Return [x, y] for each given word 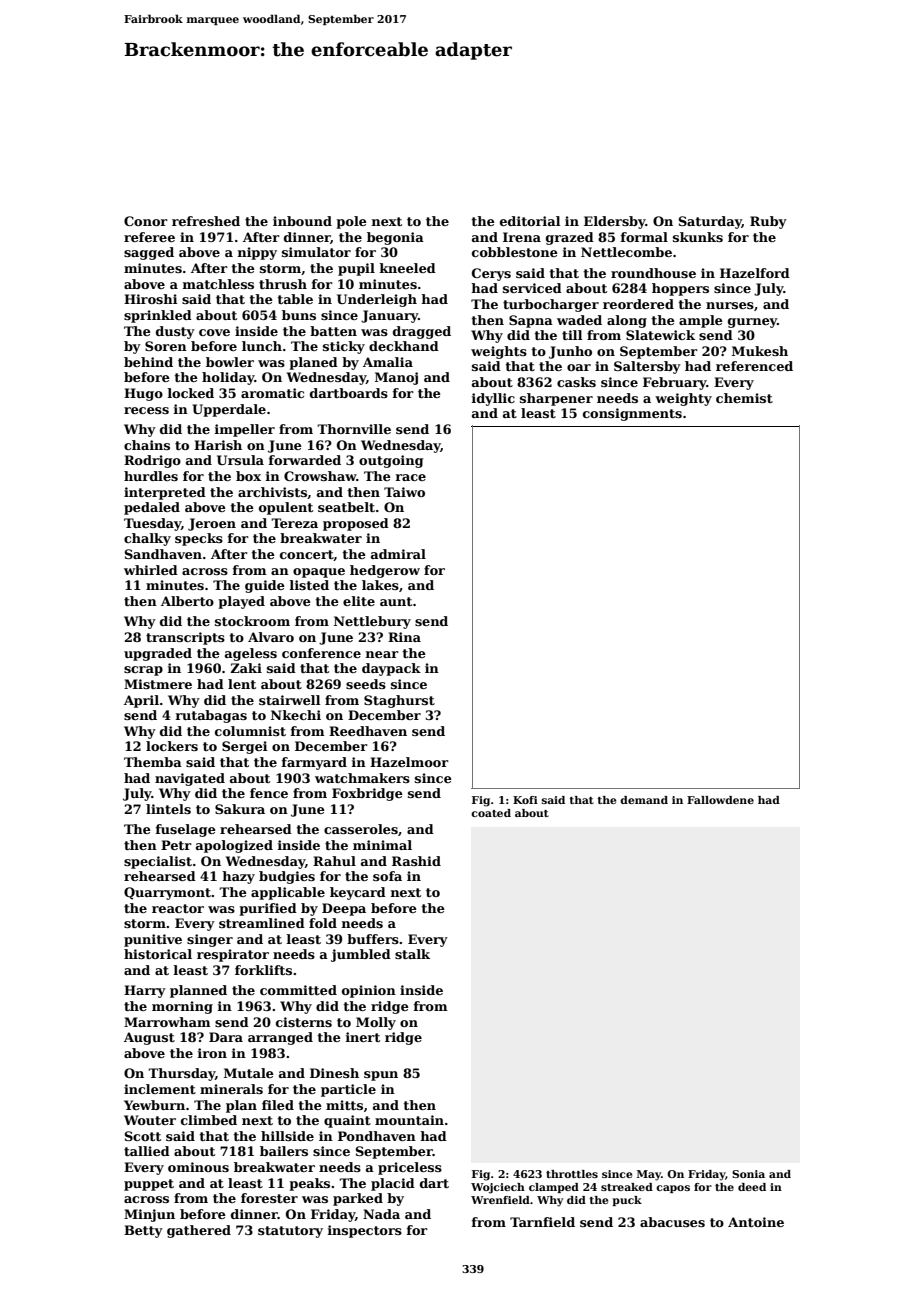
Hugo [143, 394]
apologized [234, 846]
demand [644, 800]
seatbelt [346, 507]
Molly [376, 1023]
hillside [287, 1136]
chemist [744, 398]
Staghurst [399, 701]
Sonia [748, 1174]
